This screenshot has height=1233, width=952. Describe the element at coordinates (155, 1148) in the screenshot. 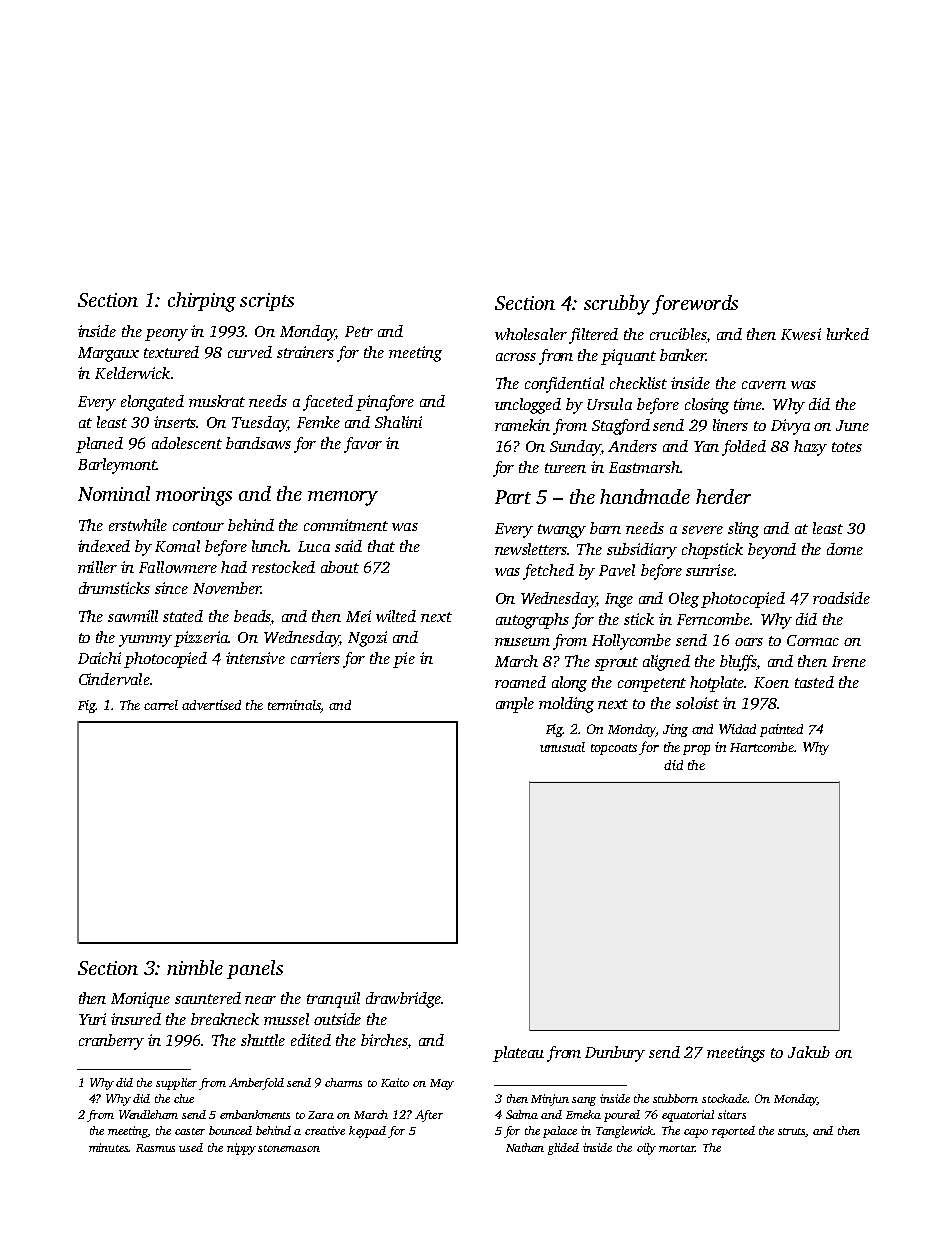

I see `Rasmus` at that location.
